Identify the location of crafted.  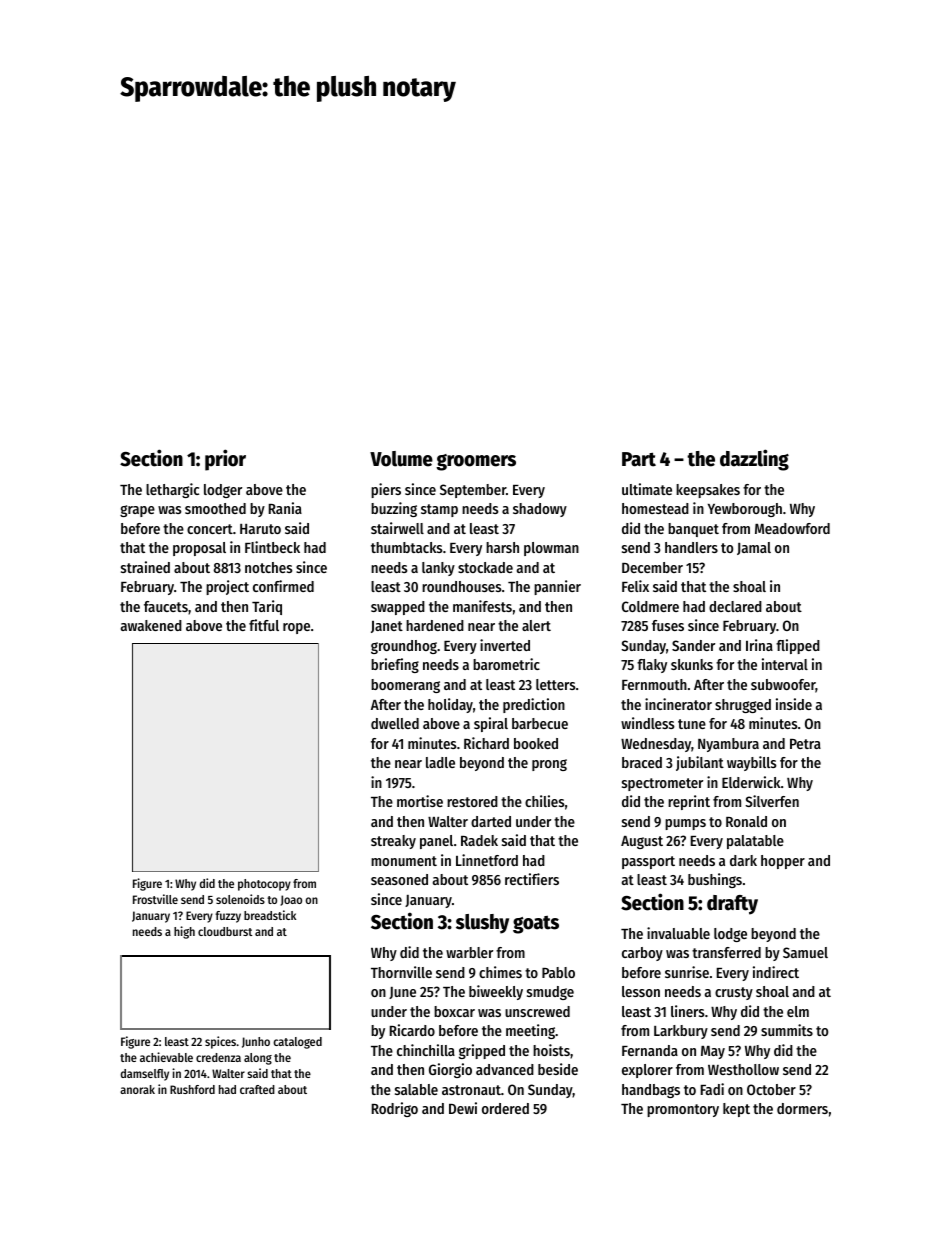
(257, 1089).
